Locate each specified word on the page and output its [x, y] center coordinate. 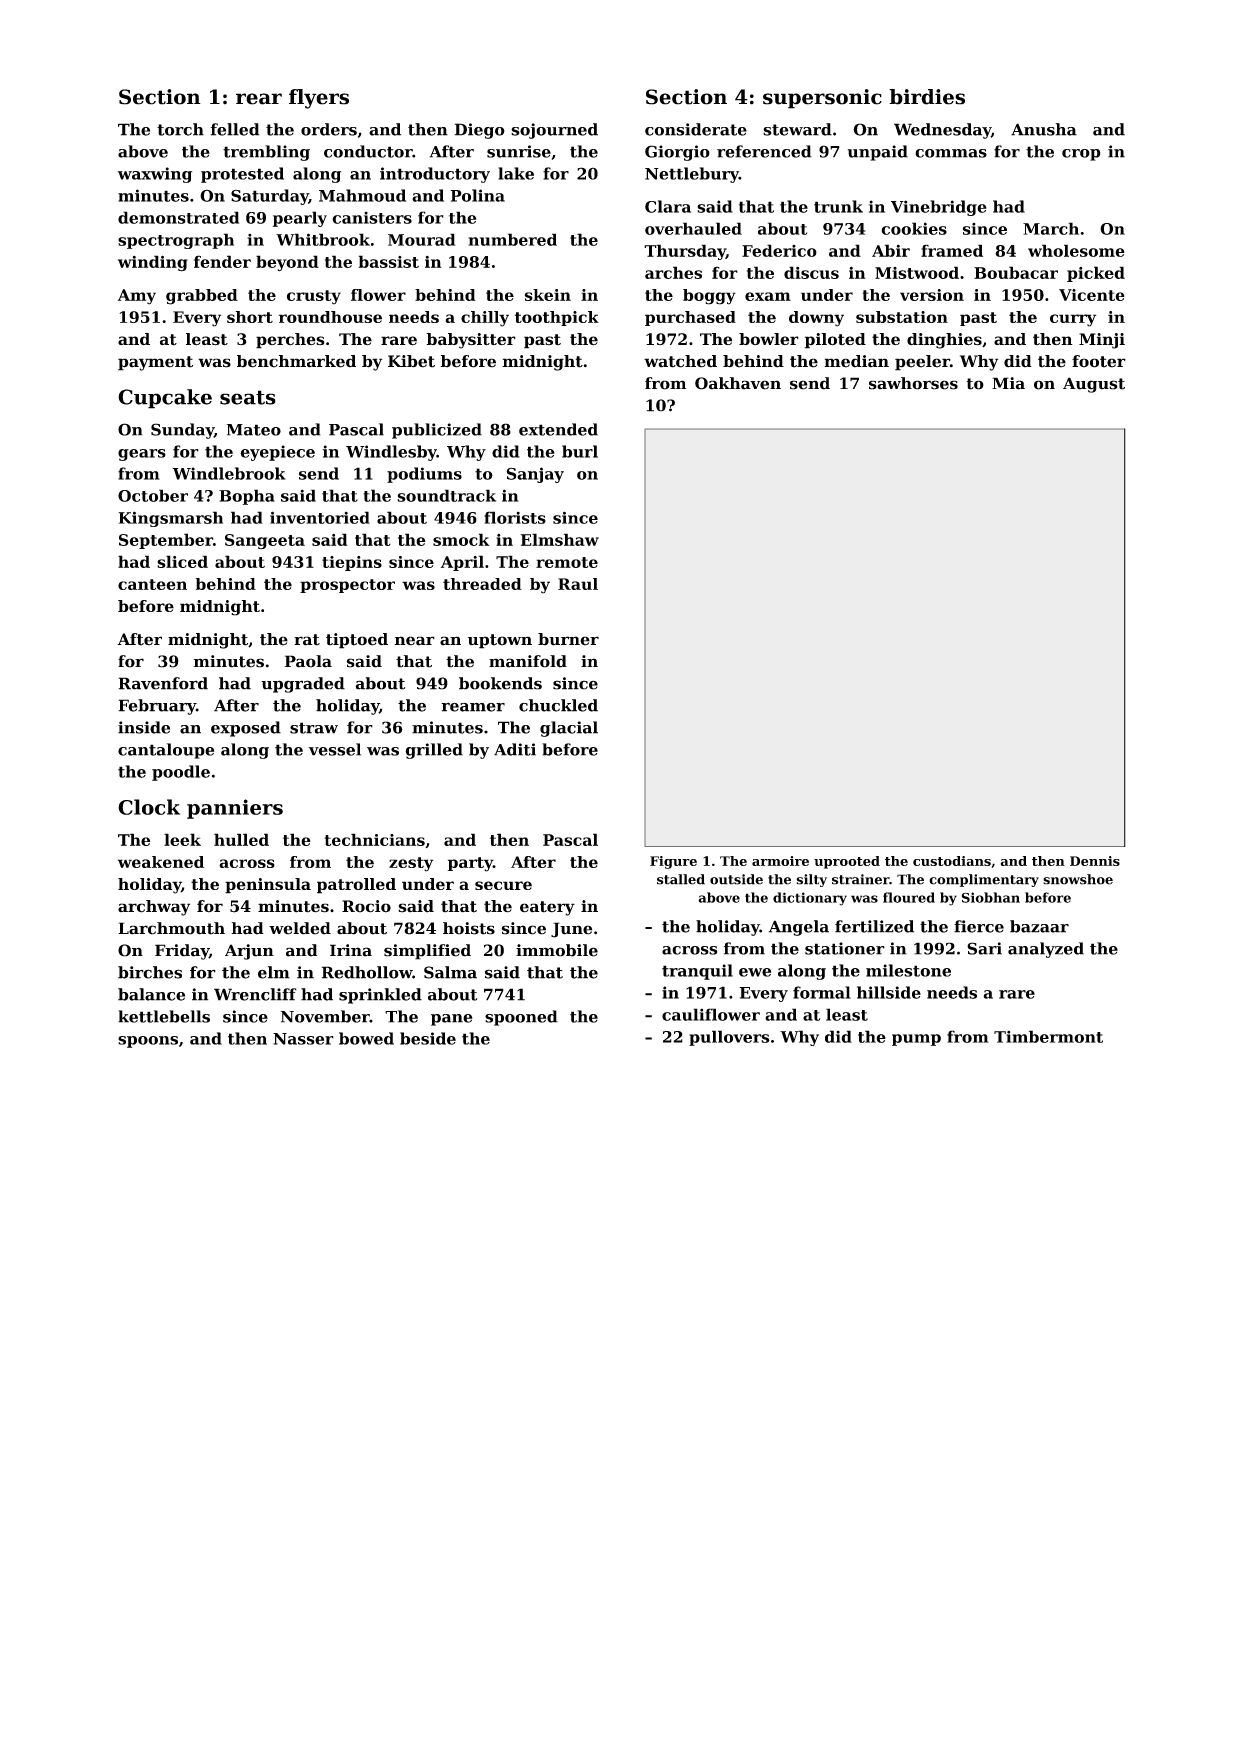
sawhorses [913, 383]
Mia [1008, 383]
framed [952, 250]
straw [314, 728]
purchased [690, 318]
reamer [473, 707]
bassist [389, 261]
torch [180, 129]
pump [916, 1040]
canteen [152, 584]
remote [567, 562]
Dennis [1095, 861]
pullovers [729, 1038]
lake [516, 173]
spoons [148, 1042]
